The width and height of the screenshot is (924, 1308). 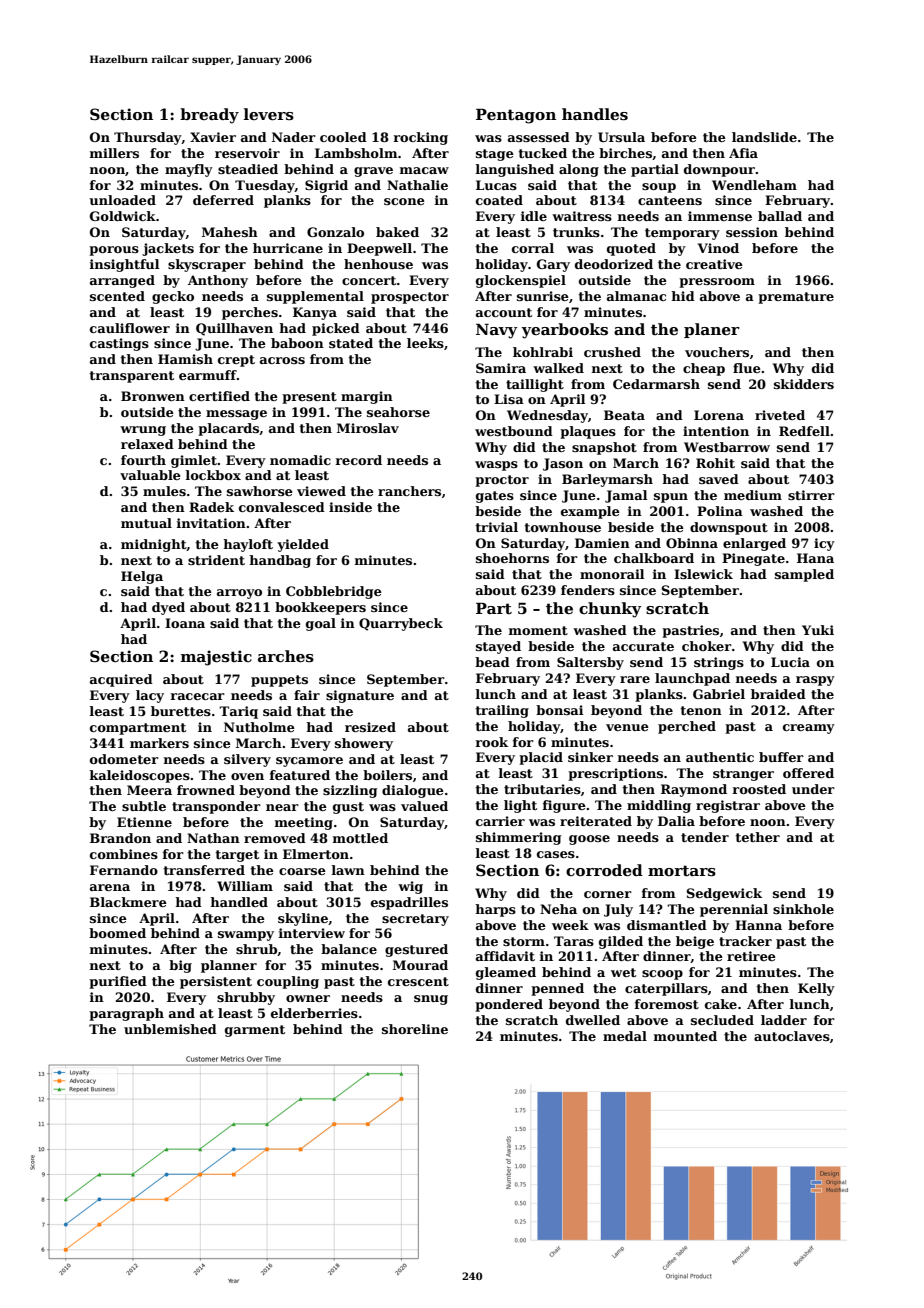 What do you see at coordinates (250, 313) in the screenshot?
I see `perches` at bounding box center [250, 313].
